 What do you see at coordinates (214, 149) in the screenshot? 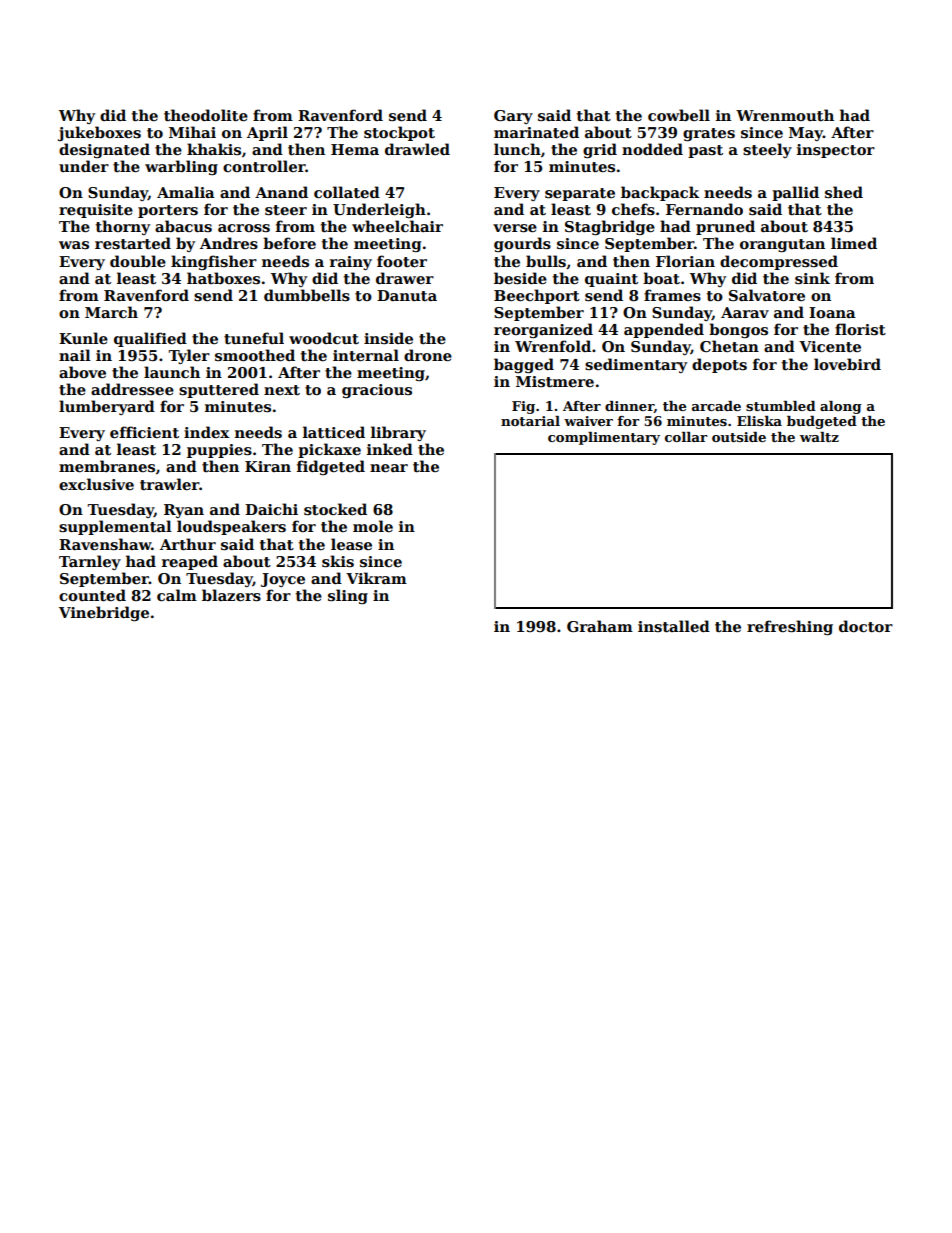
I see `khakis` at bounding box center [214, 149].
